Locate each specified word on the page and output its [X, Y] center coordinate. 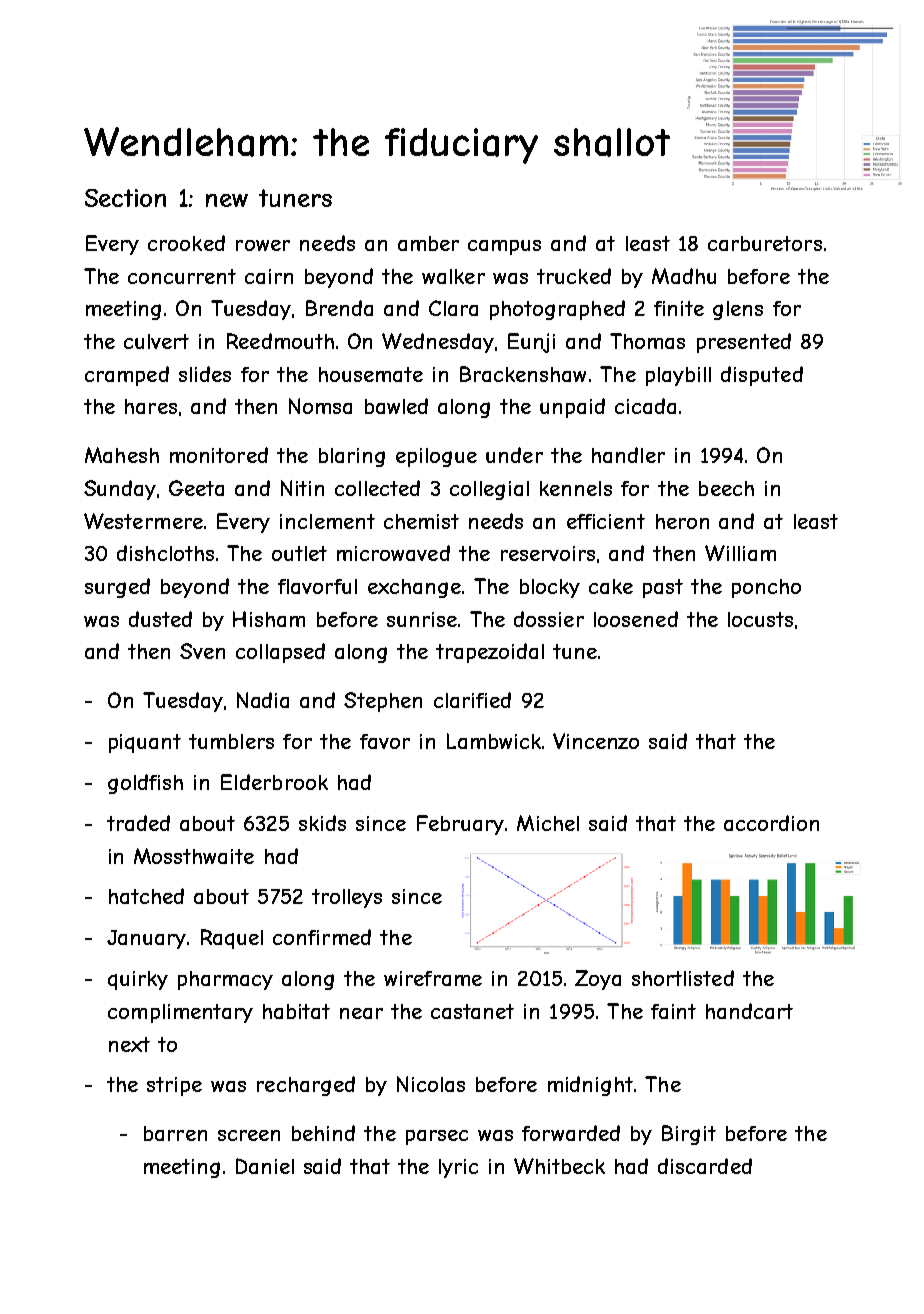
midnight [590, 1086]
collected [377, 488]
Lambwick [494, 741]
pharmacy [225, 980]
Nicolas [431, 1084]
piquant [145, 743]
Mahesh [122, 455]
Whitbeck [559, 1166]
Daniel [265, 1166]
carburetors [765, 243]
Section [125, 198]
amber [428, 243]
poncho [766, 588]
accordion [771, 823]
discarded [705, 1166]
